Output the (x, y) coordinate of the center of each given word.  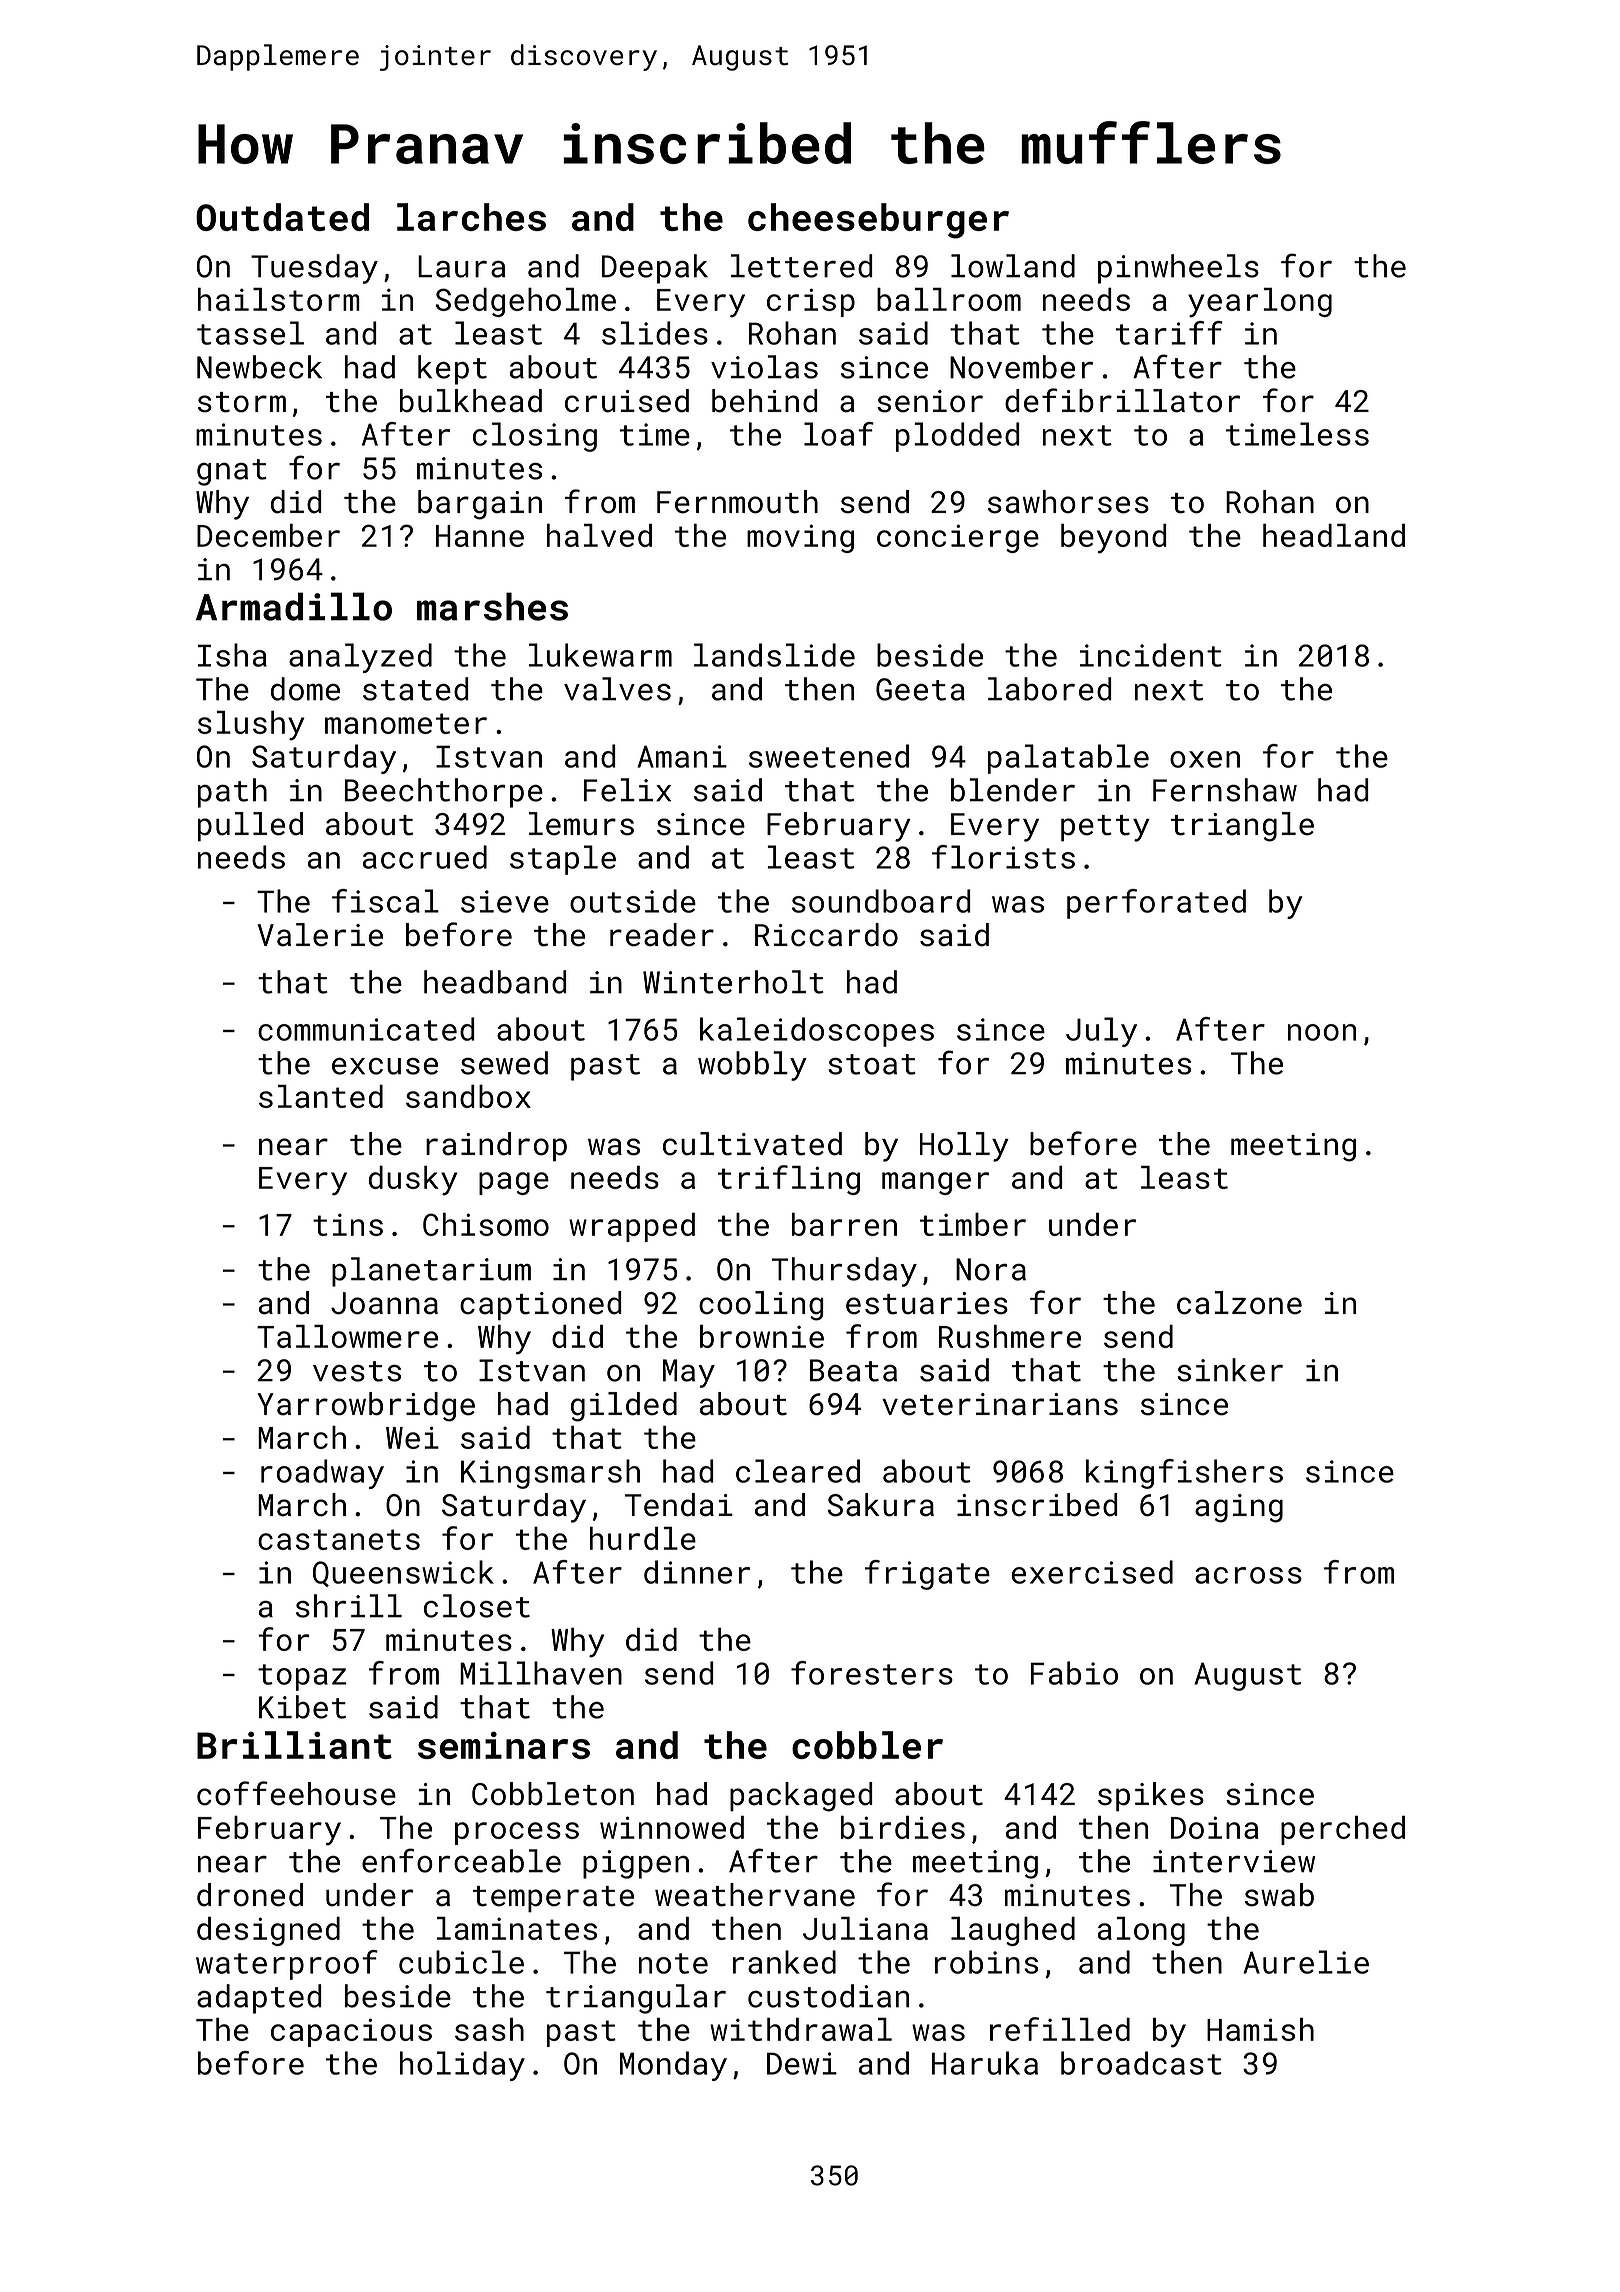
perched (1343, 1830)
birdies (903, 1827)
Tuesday (314, 269)
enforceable (461, 1860)
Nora (991, 1269)
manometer (406, 723)
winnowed (672, 1827)
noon (1322, 1032)
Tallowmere (347, 1336)
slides (655, 333)
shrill (349, 1606)
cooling (761, 1306)
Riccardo (826, 935)
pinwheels (1178, 269)
